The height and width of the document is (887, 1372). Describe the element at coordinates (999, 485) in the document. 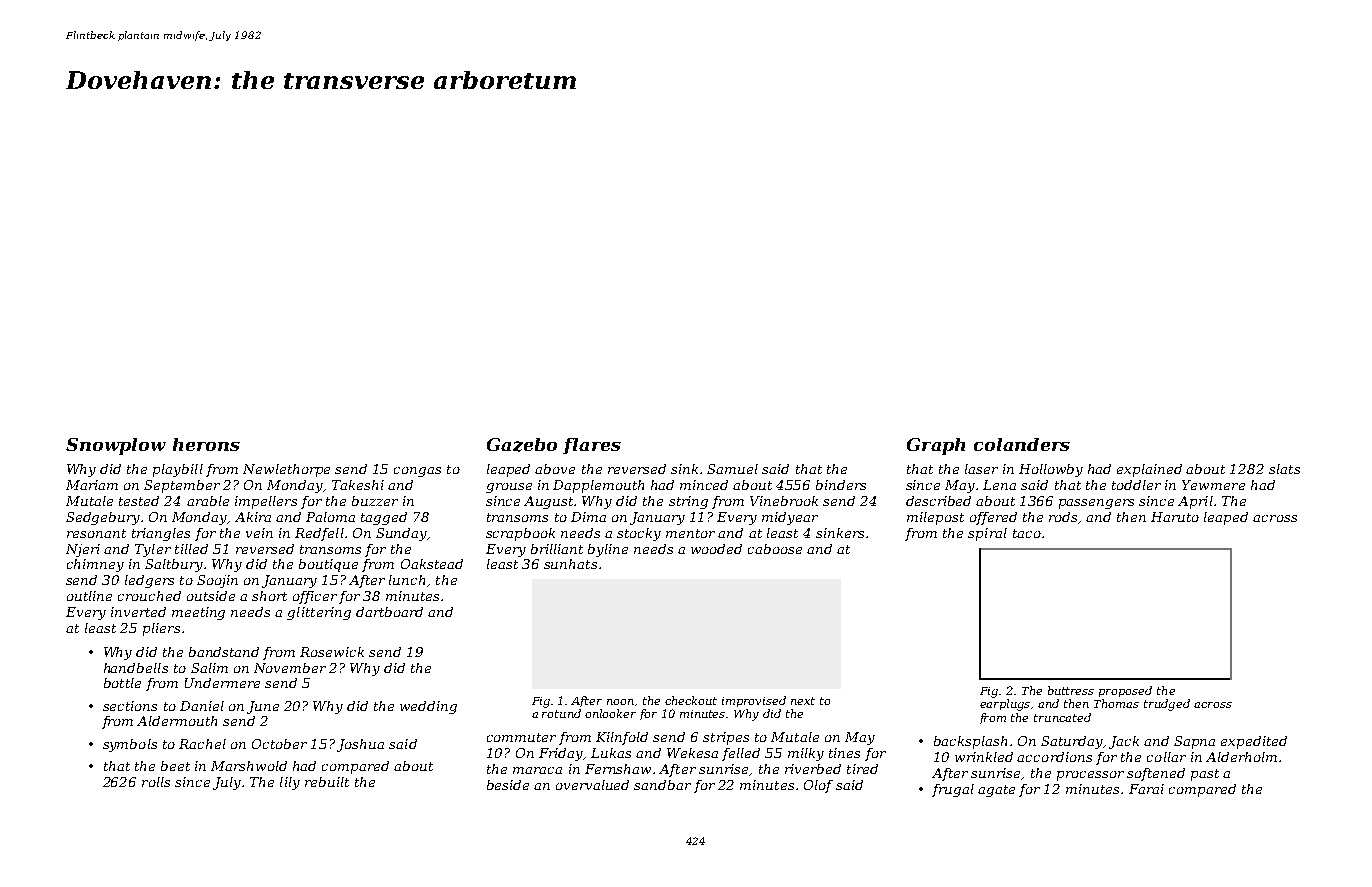

I see `Lena` at that location.
